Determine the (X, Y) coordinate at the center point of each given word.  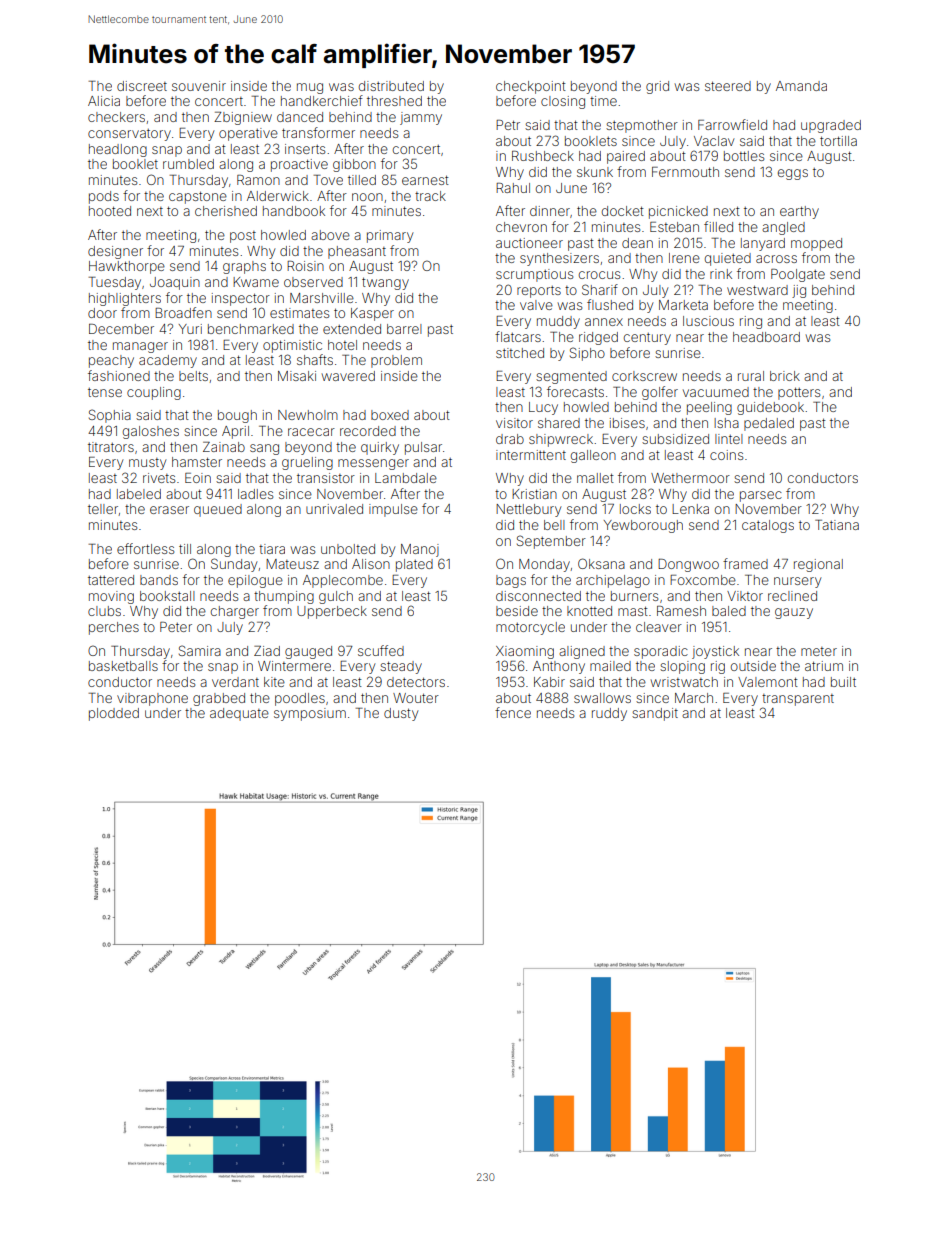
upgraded (831, 126)
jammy (421, 118)
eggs (793, 174)
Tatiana (837, 525)
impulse (393, 510)
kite (274, 682)
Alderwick (278, 196)
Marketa (683, 305)
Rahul (513, 188)
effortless (145, 548)
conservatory (129, 135)
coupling (154, 393)
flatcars (518, 336)
